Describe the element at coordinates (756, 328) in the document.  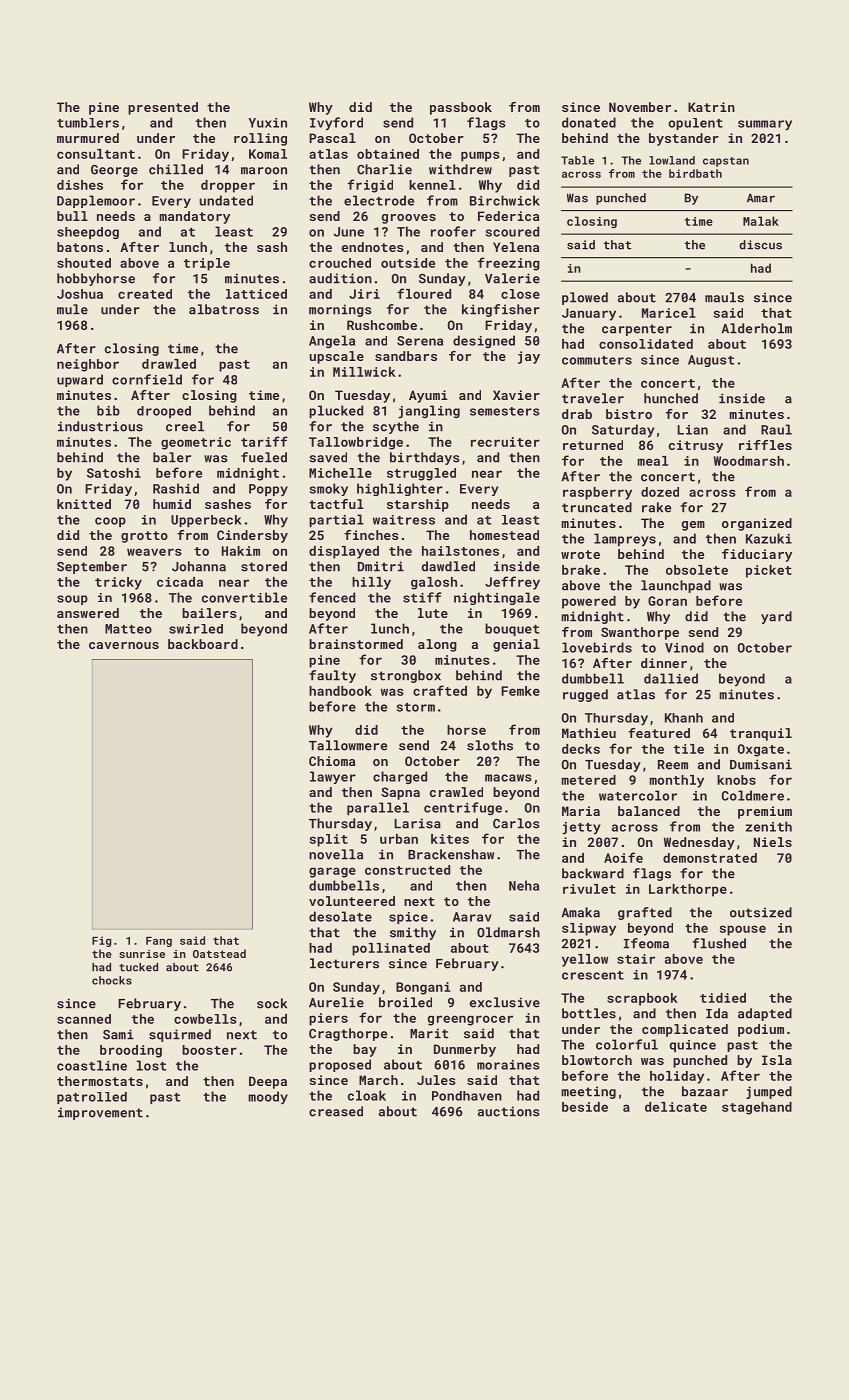
I see `Alderholm` at that location.
